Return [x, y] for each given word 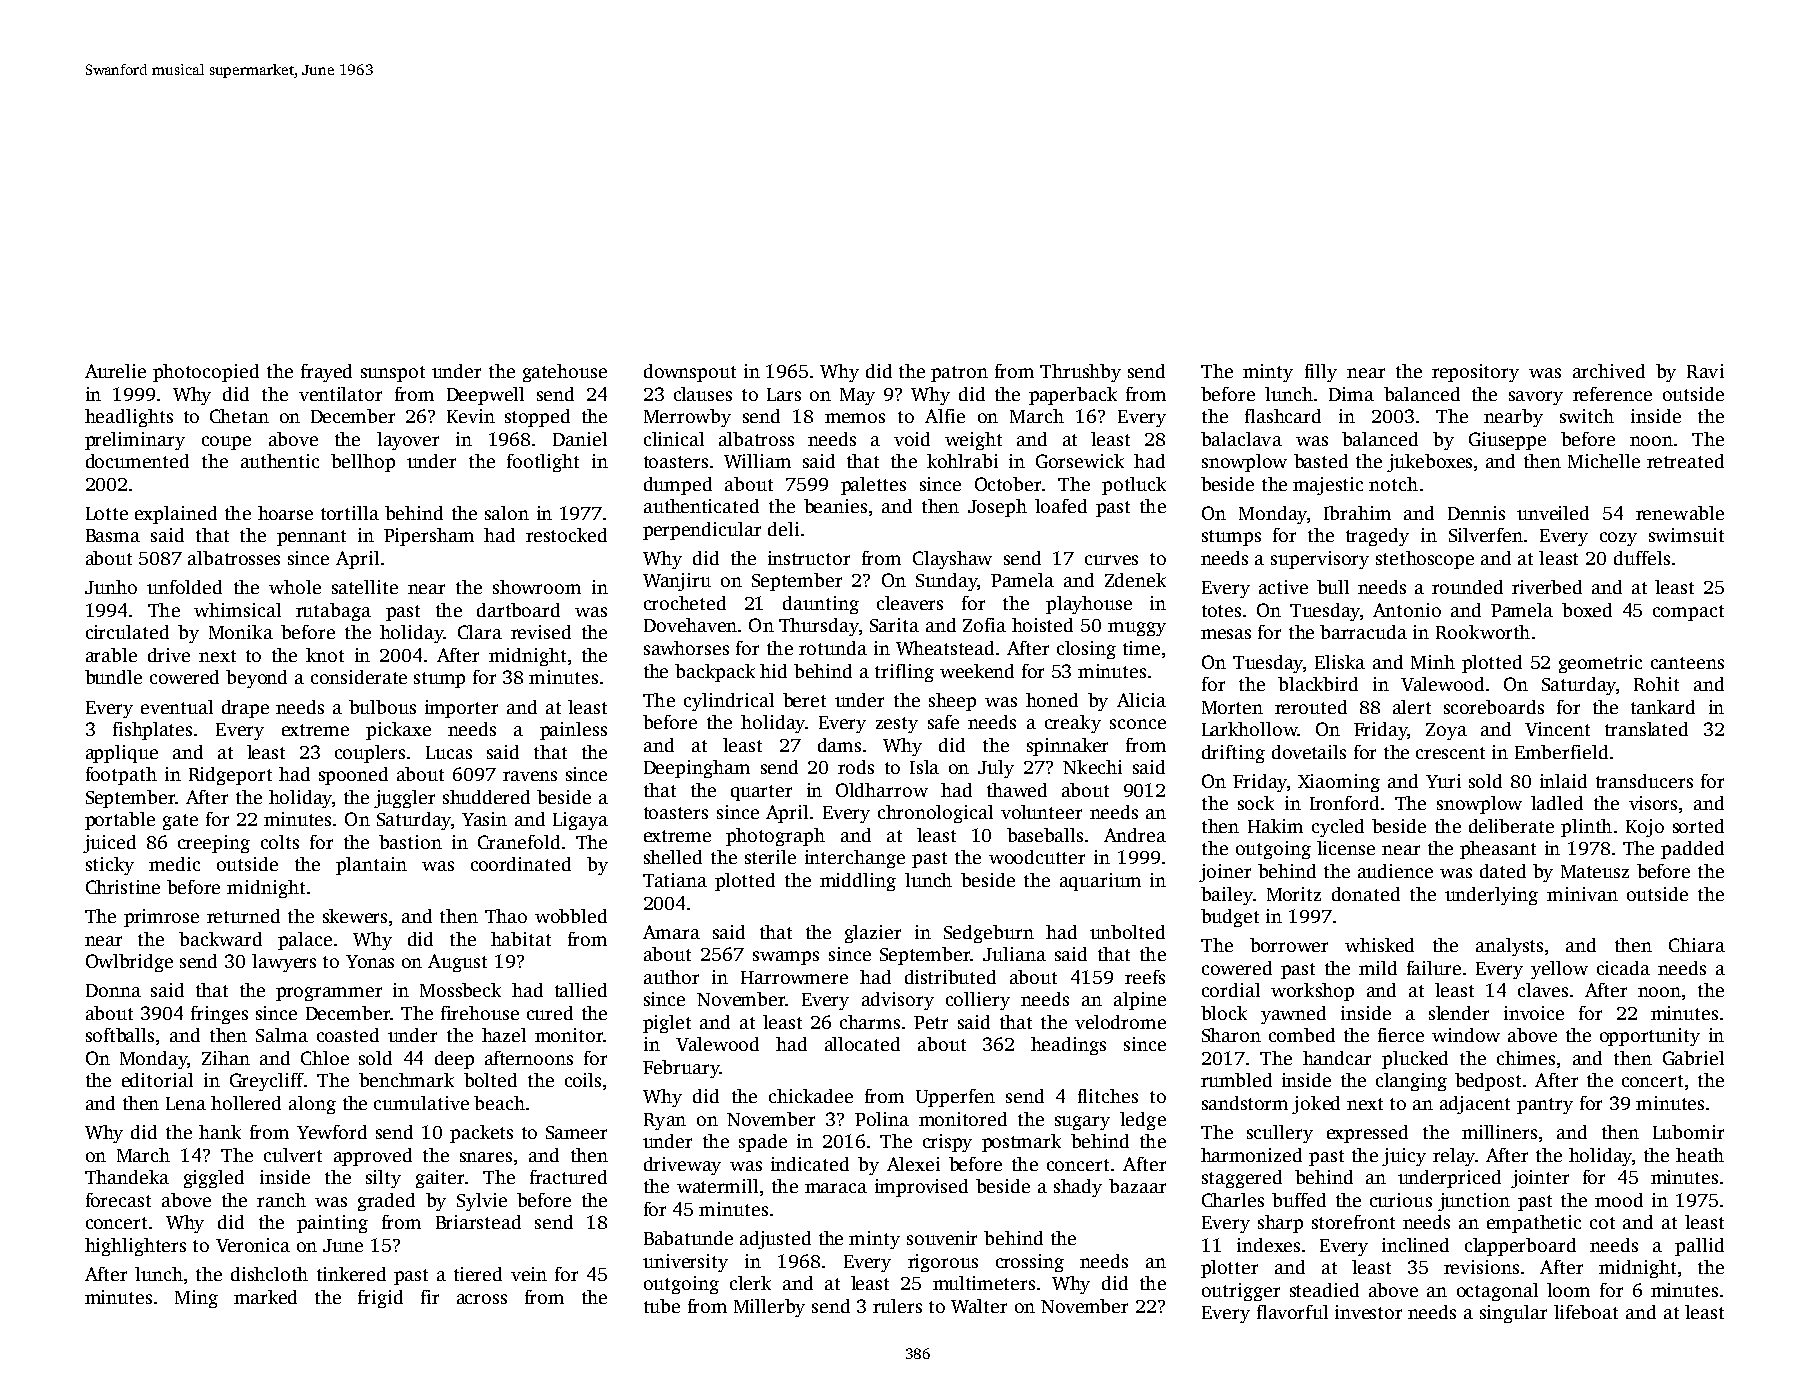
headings [1068, 1046]
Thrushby [1080, 373]
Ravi [1705, 371]
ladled [1557, 803]
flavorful [1292, 1312]
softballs [120, 1035]
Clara [480, 632]
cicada [1623, 968]
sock [1256, 803]
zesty [897, 725]
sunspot [393, 374]
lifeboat [1586, 1312]
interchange [855, 859]
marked [265, 1297]
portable [120, 821]
